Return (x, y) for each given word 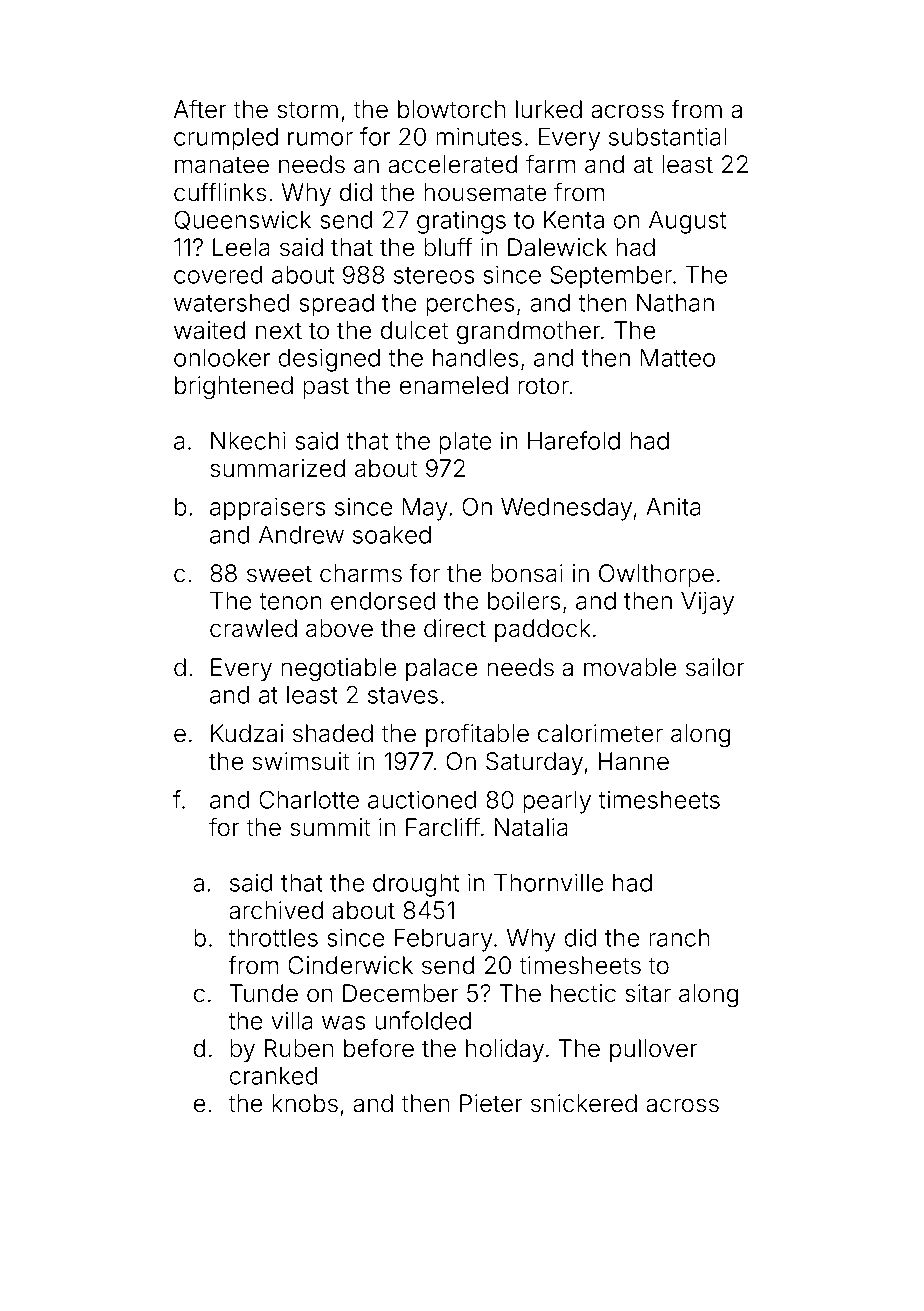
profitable (477, 735)
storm (307, 110)
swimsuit (300, 761)
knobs (305, 1103)
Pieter (491, 1103)
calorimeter (600, 733)
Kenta (574, 220)
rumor (320, 139)
